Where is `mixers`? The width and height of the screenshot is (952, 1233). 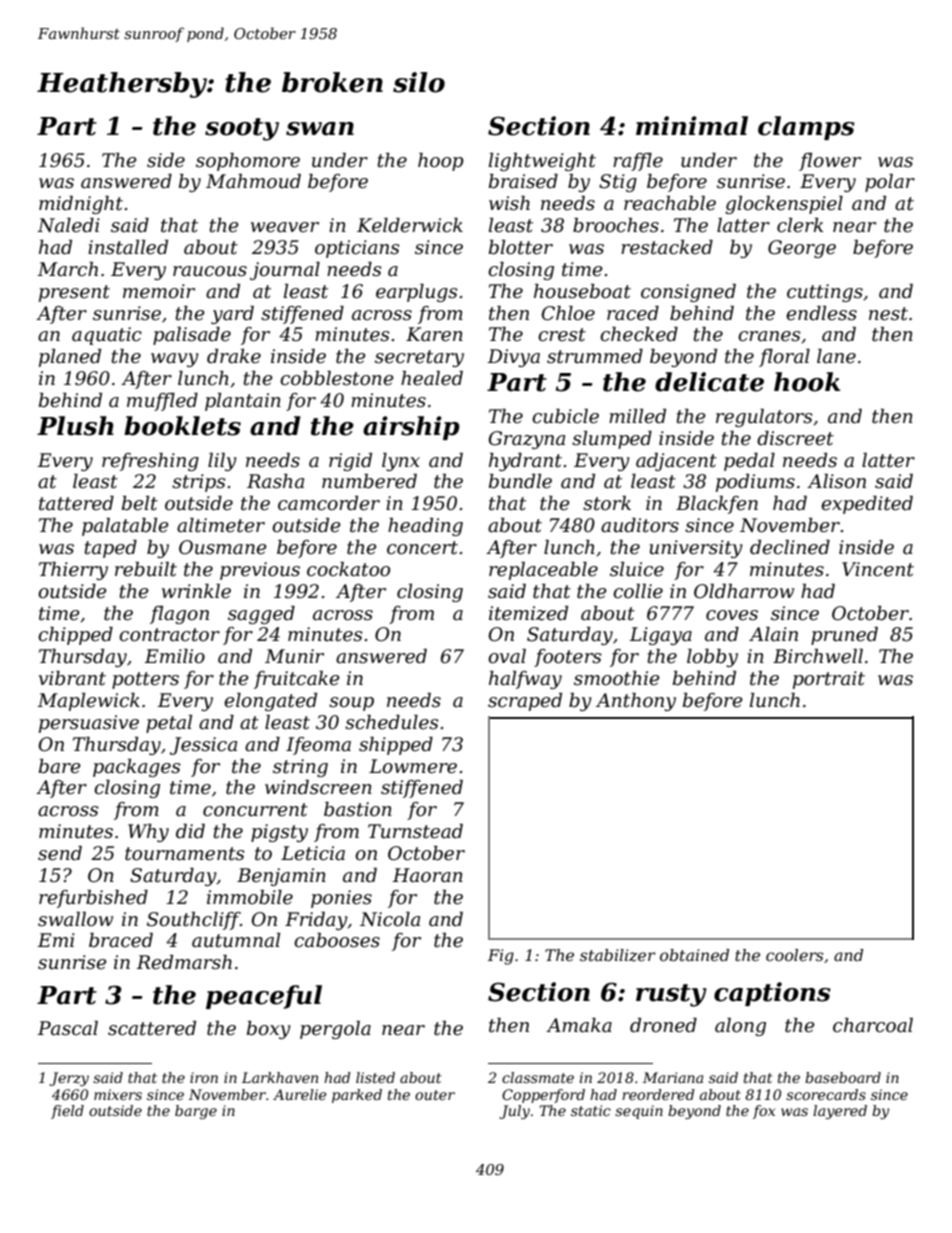
mixers is located at coordinates (118, 1094).
